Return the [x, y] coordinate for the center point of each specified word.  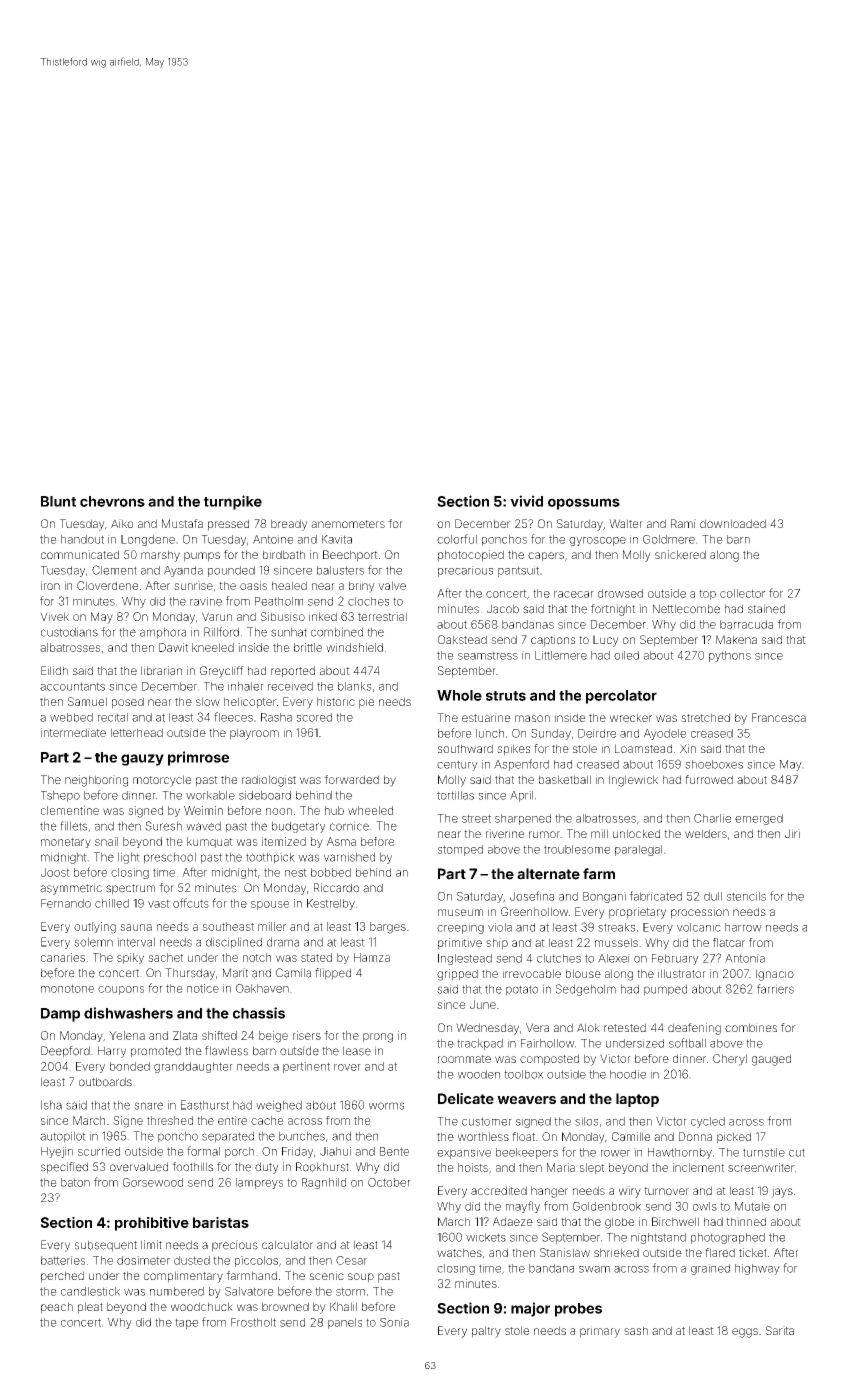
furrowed [709, 779]
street [476, 818]
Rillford [221, 632]
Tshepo [60, 796]
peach [57, 1308]
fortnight [613, 610]
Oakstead [462, 639]
